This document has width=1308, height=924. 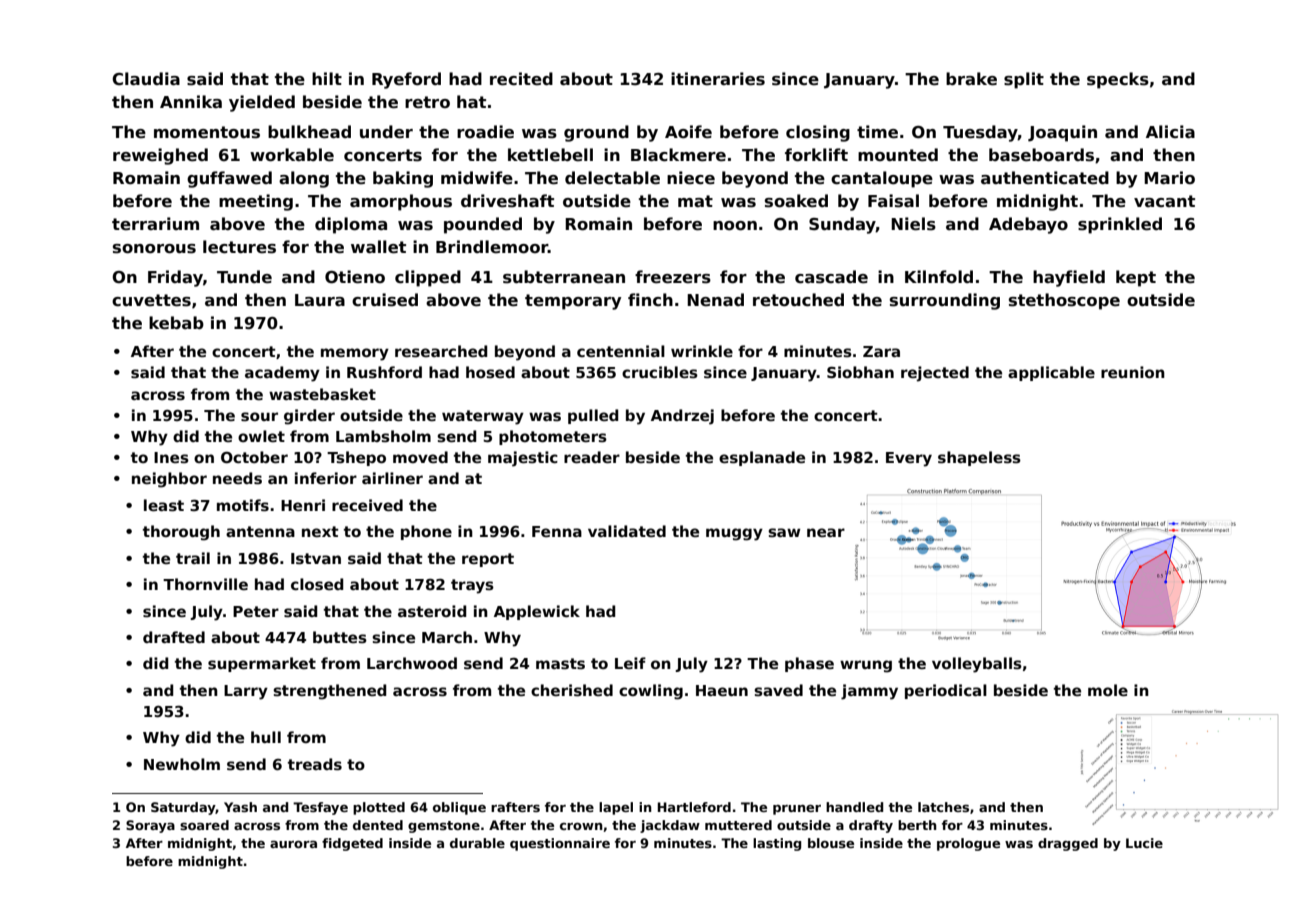 What do you see at coordinates (261, 436) in the document?
I see `owlet` at bounding box center [261, 436].
